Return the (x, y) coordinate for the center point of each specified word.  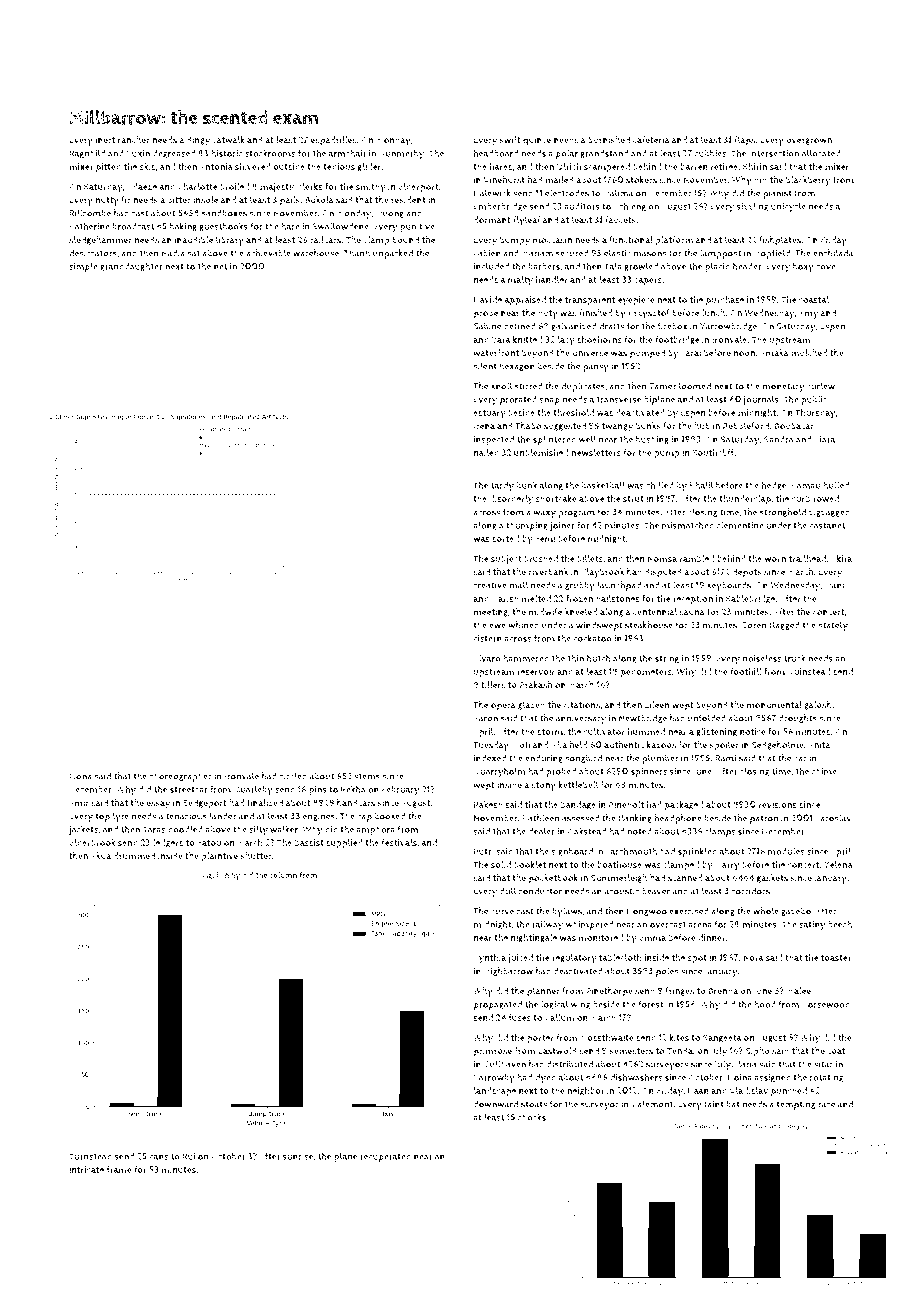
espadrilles (334, 141)
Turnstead (90, 1156)
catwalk (228, 139)
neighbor (585, 1091)
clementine (740, 525)
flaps (744, 141)
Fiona (81, 776)
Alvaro (487, 658)
